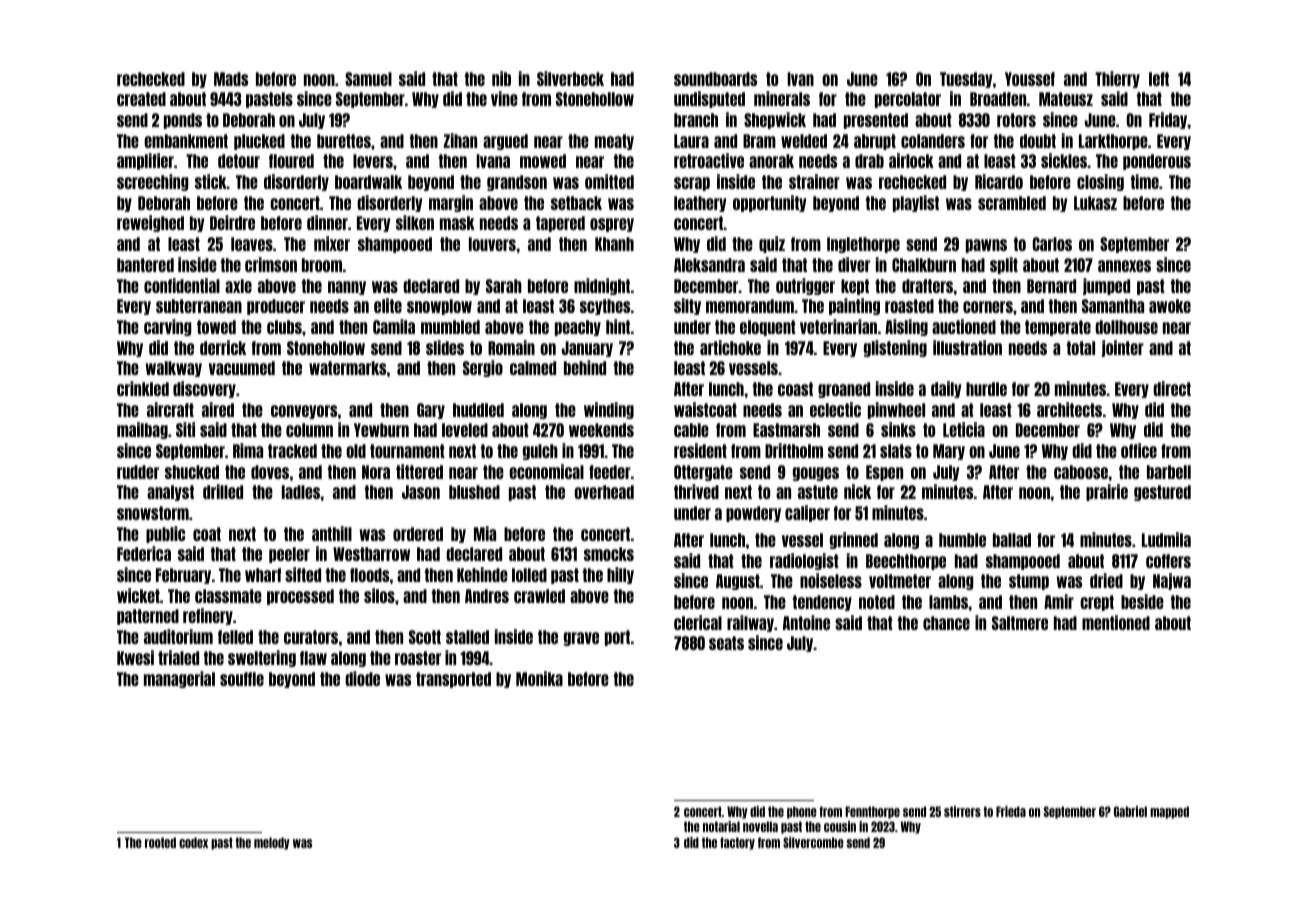 The height and width of the image is (924, 1308). Describe the element at coordinates (786, 430) in the image. I see `Eastmarsh` at that location.
